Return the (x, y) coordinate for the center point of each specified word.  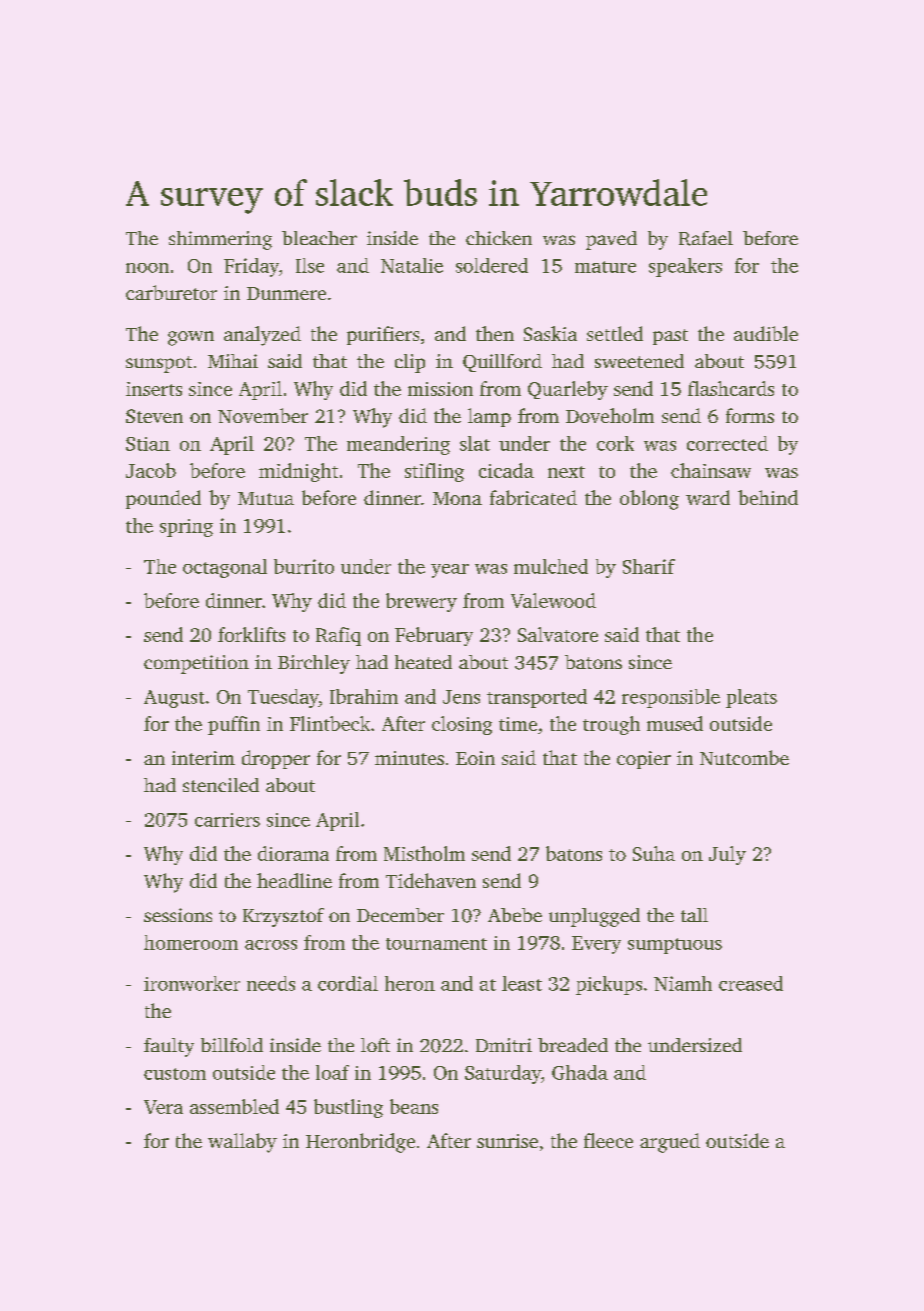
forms (750, 415)
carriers (227, 820)
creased (751, 983)
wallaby (242, 1143)
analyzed (262, 336)
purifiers (383, 335)
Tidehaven (431, 880)
